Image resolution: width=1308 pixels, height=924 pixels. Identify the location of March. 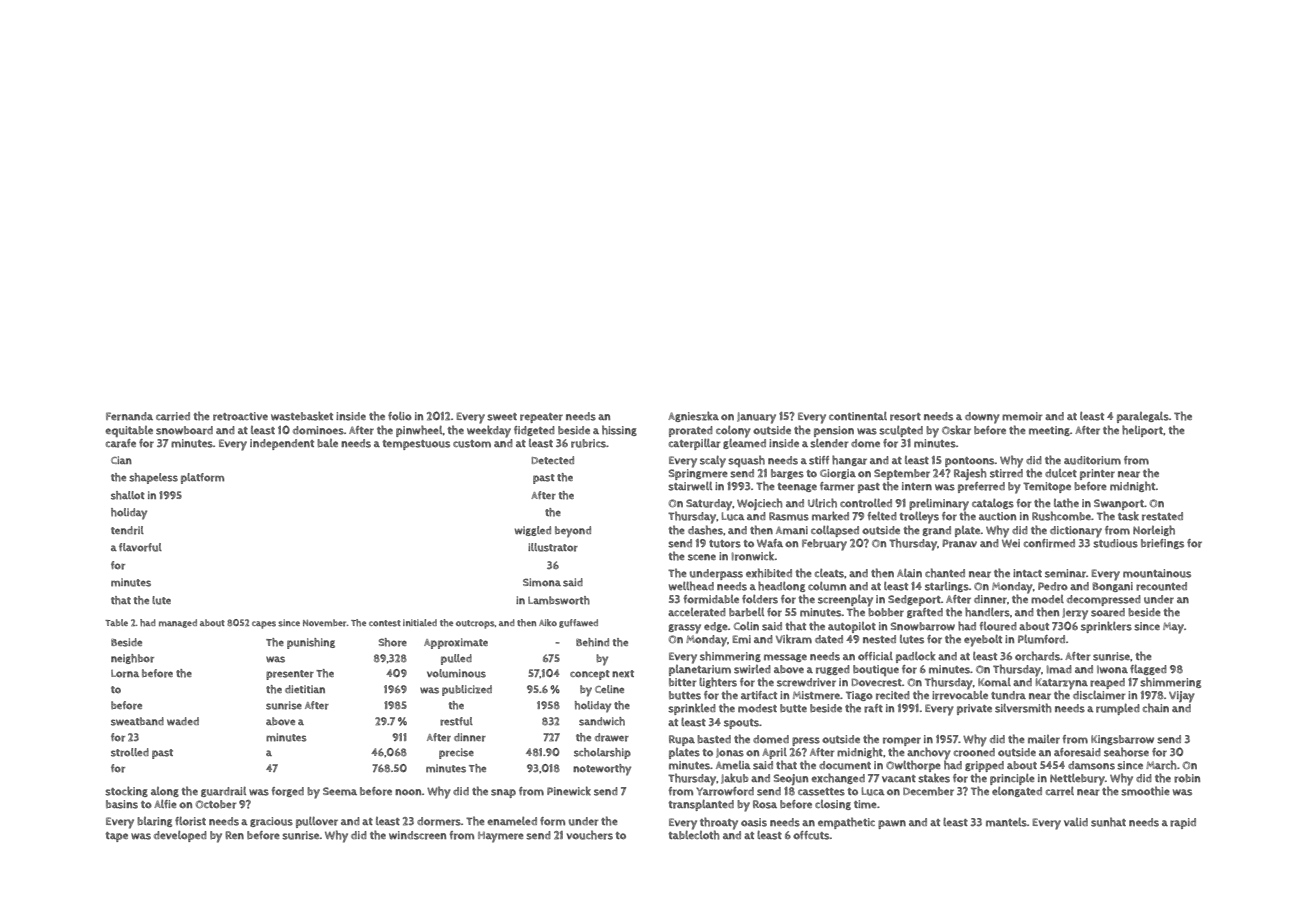
(1161, 765).
